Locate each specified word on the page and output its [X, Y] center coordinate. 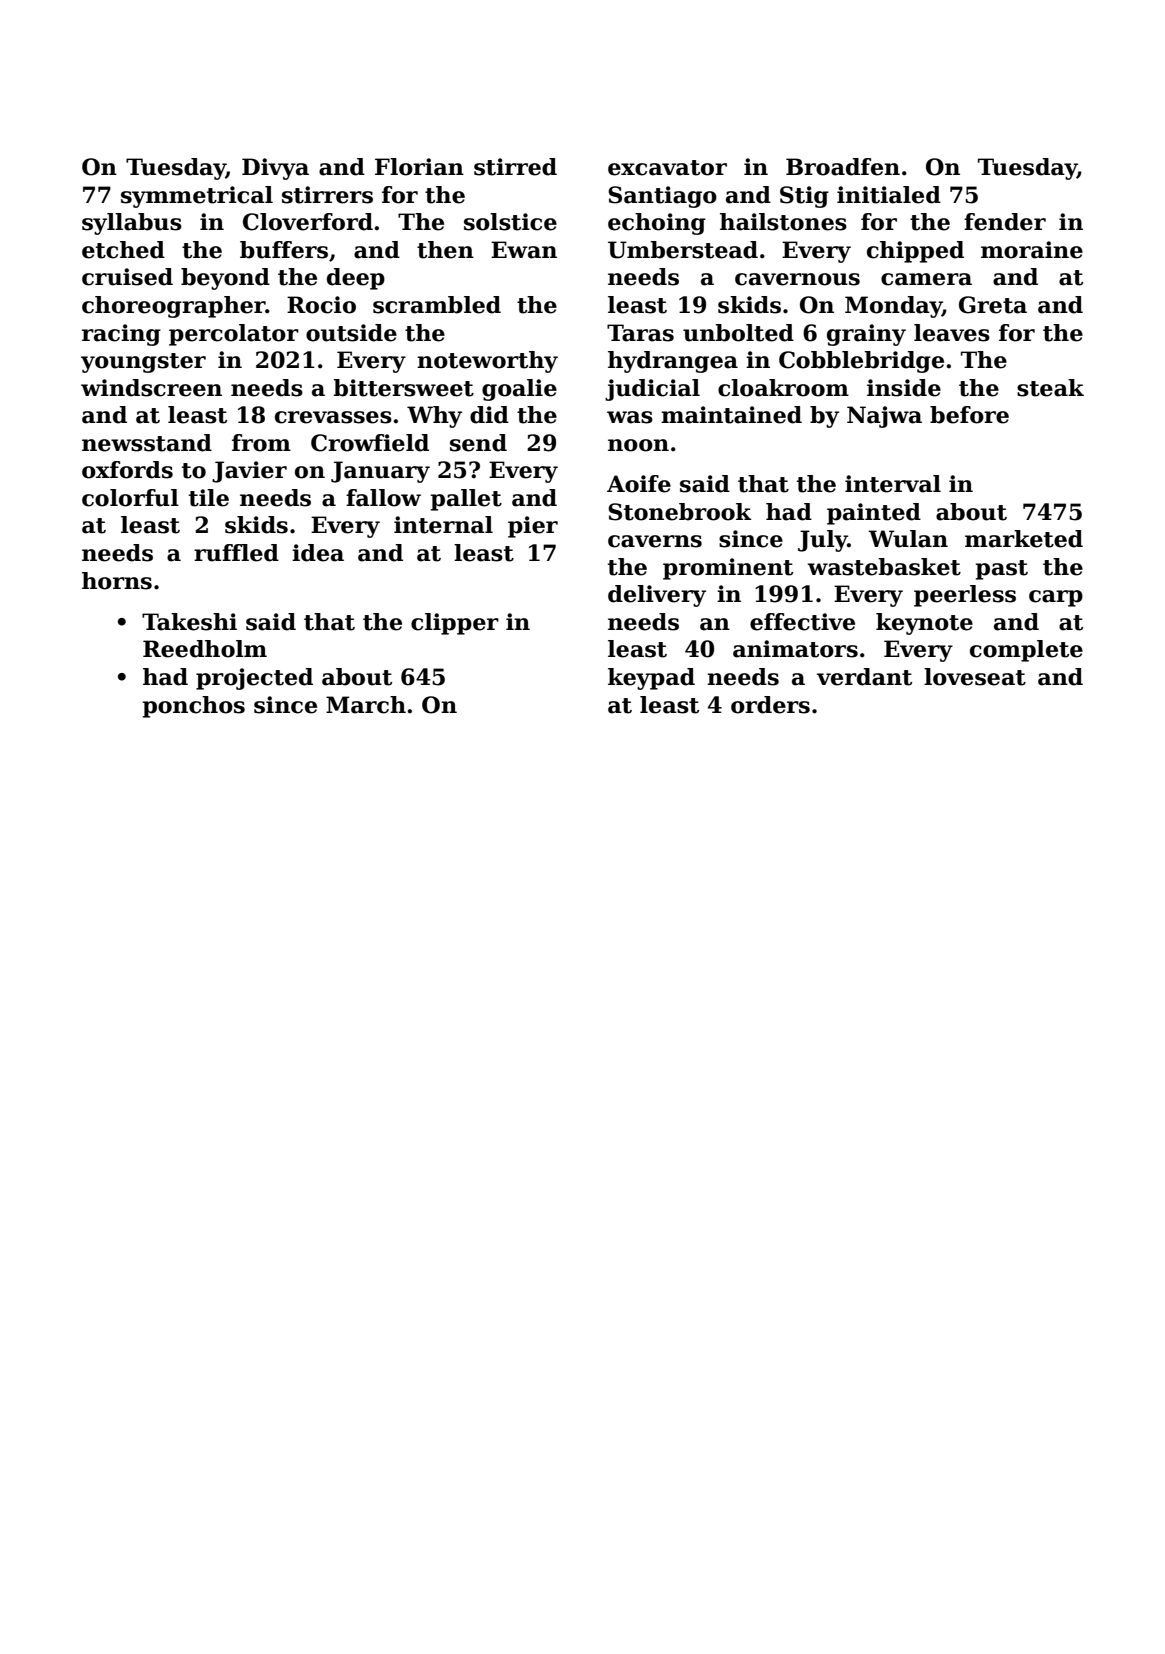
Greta [993, 305]
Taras [640, 333]
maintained [731, 415]
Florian [419, 167]
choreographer [174, 307]
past [1002, 570]
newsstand [147, 443]
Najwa [884, 417]
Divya [275, 169]
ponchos [194, 707]
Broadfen [843, 167]
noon [638, 445]
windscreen [151, 388]
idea [318, 553]
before [969, 415]
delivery [657, 596]
